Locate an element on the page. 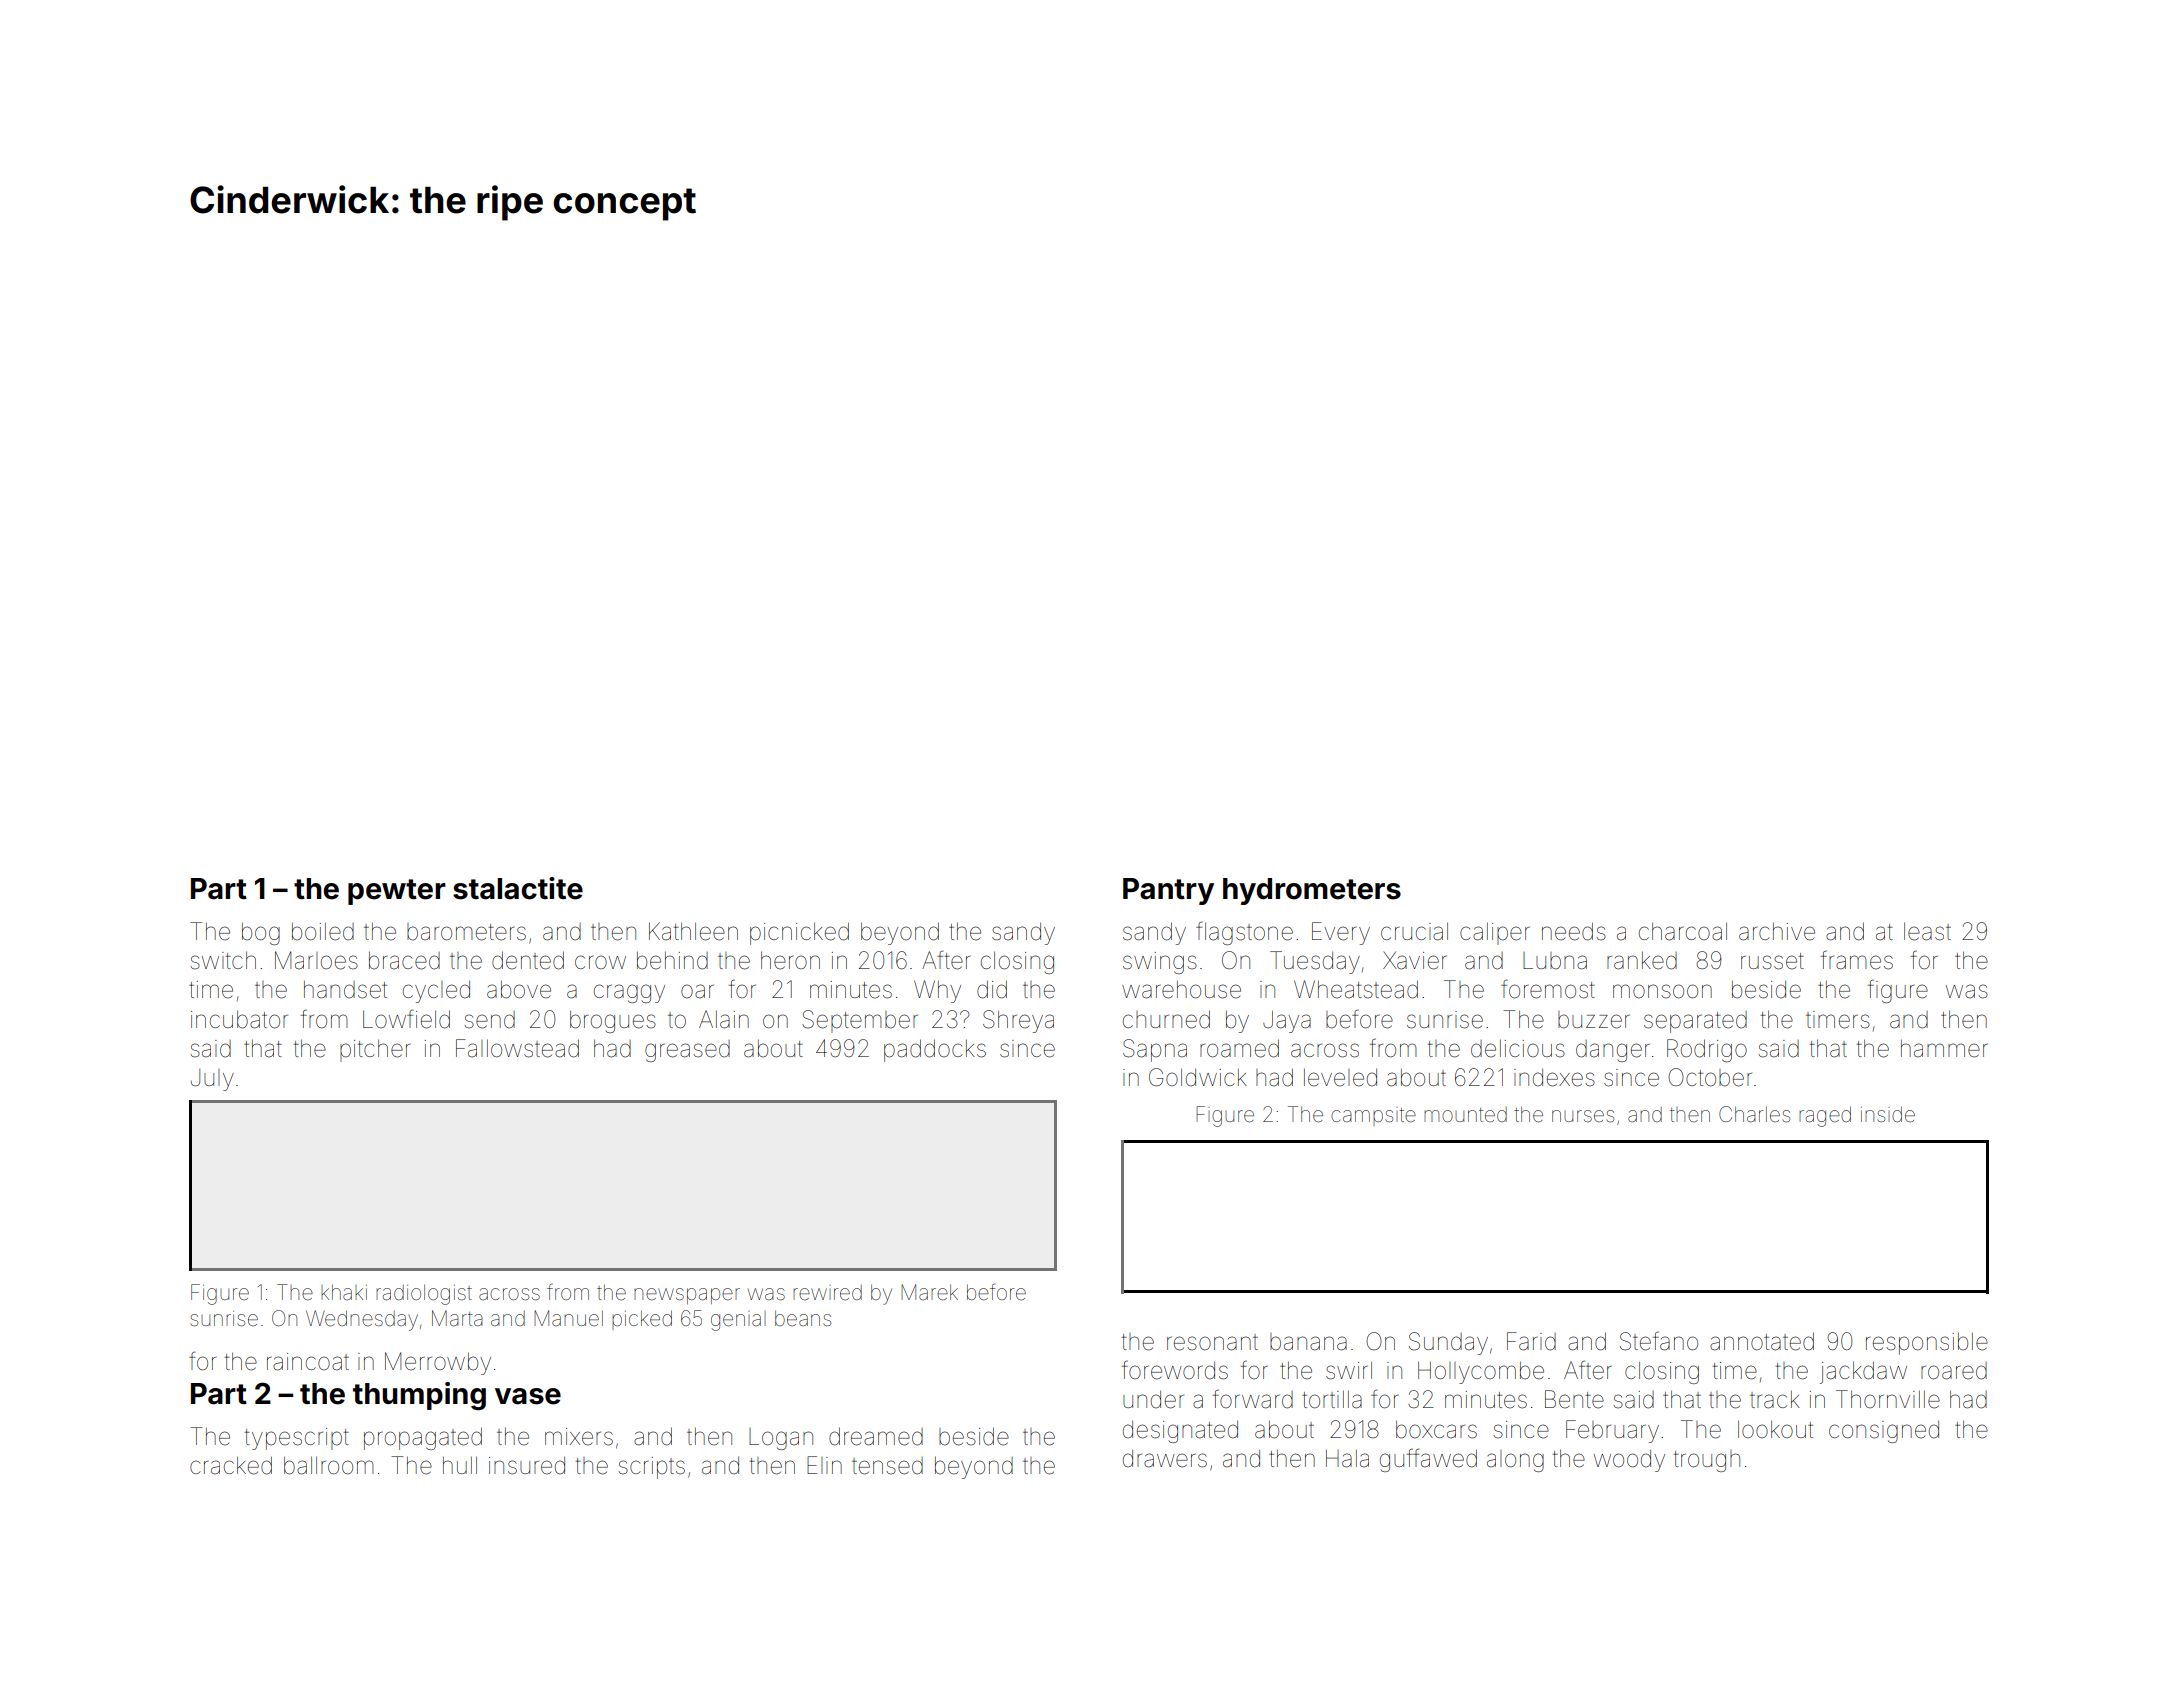 This document has width=2178, height=1683. Stefano is located at coordinates (1659, 1341).
